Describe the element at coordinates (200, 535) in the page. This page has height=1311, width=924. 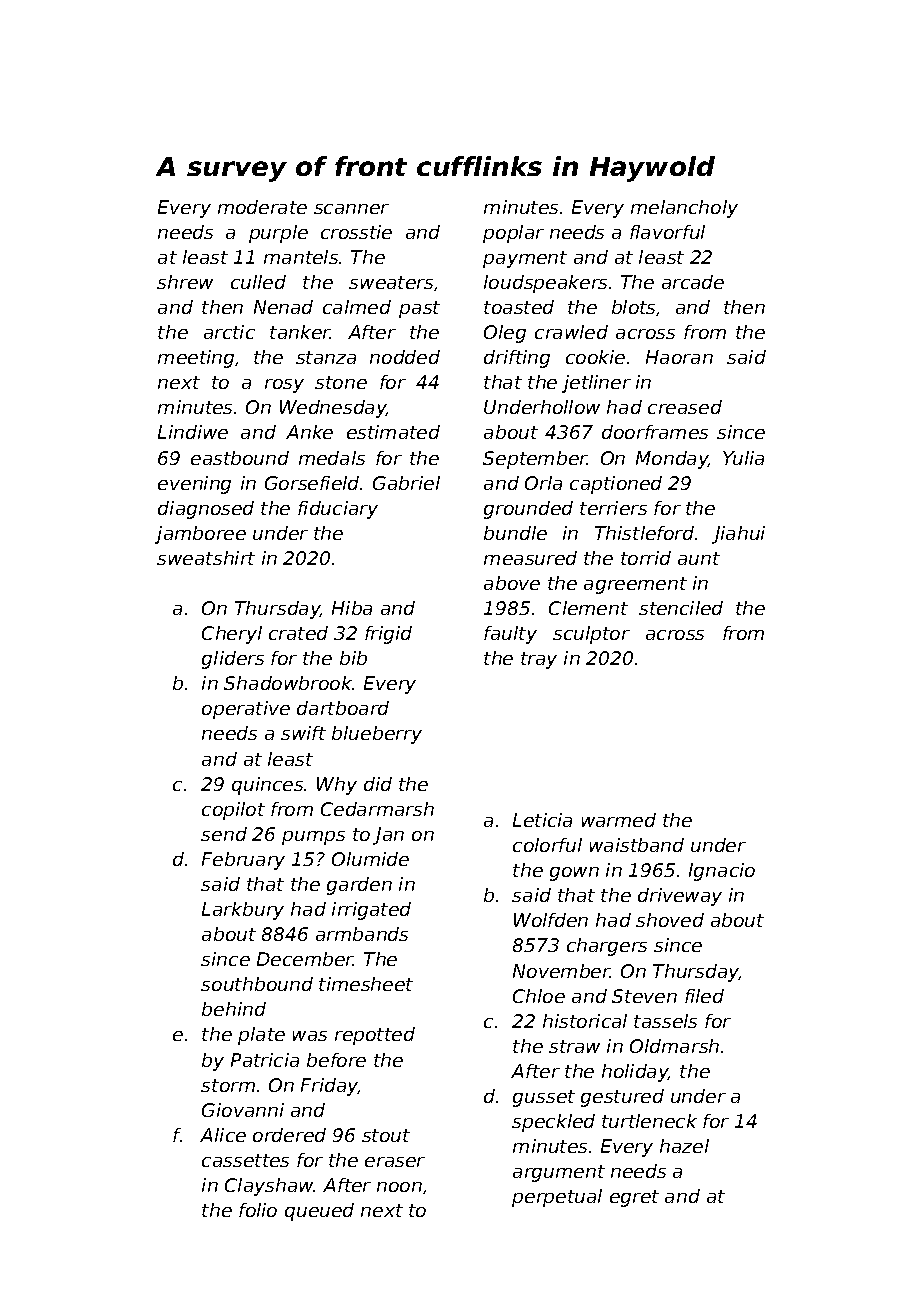
I see `jamboree` at that location.
